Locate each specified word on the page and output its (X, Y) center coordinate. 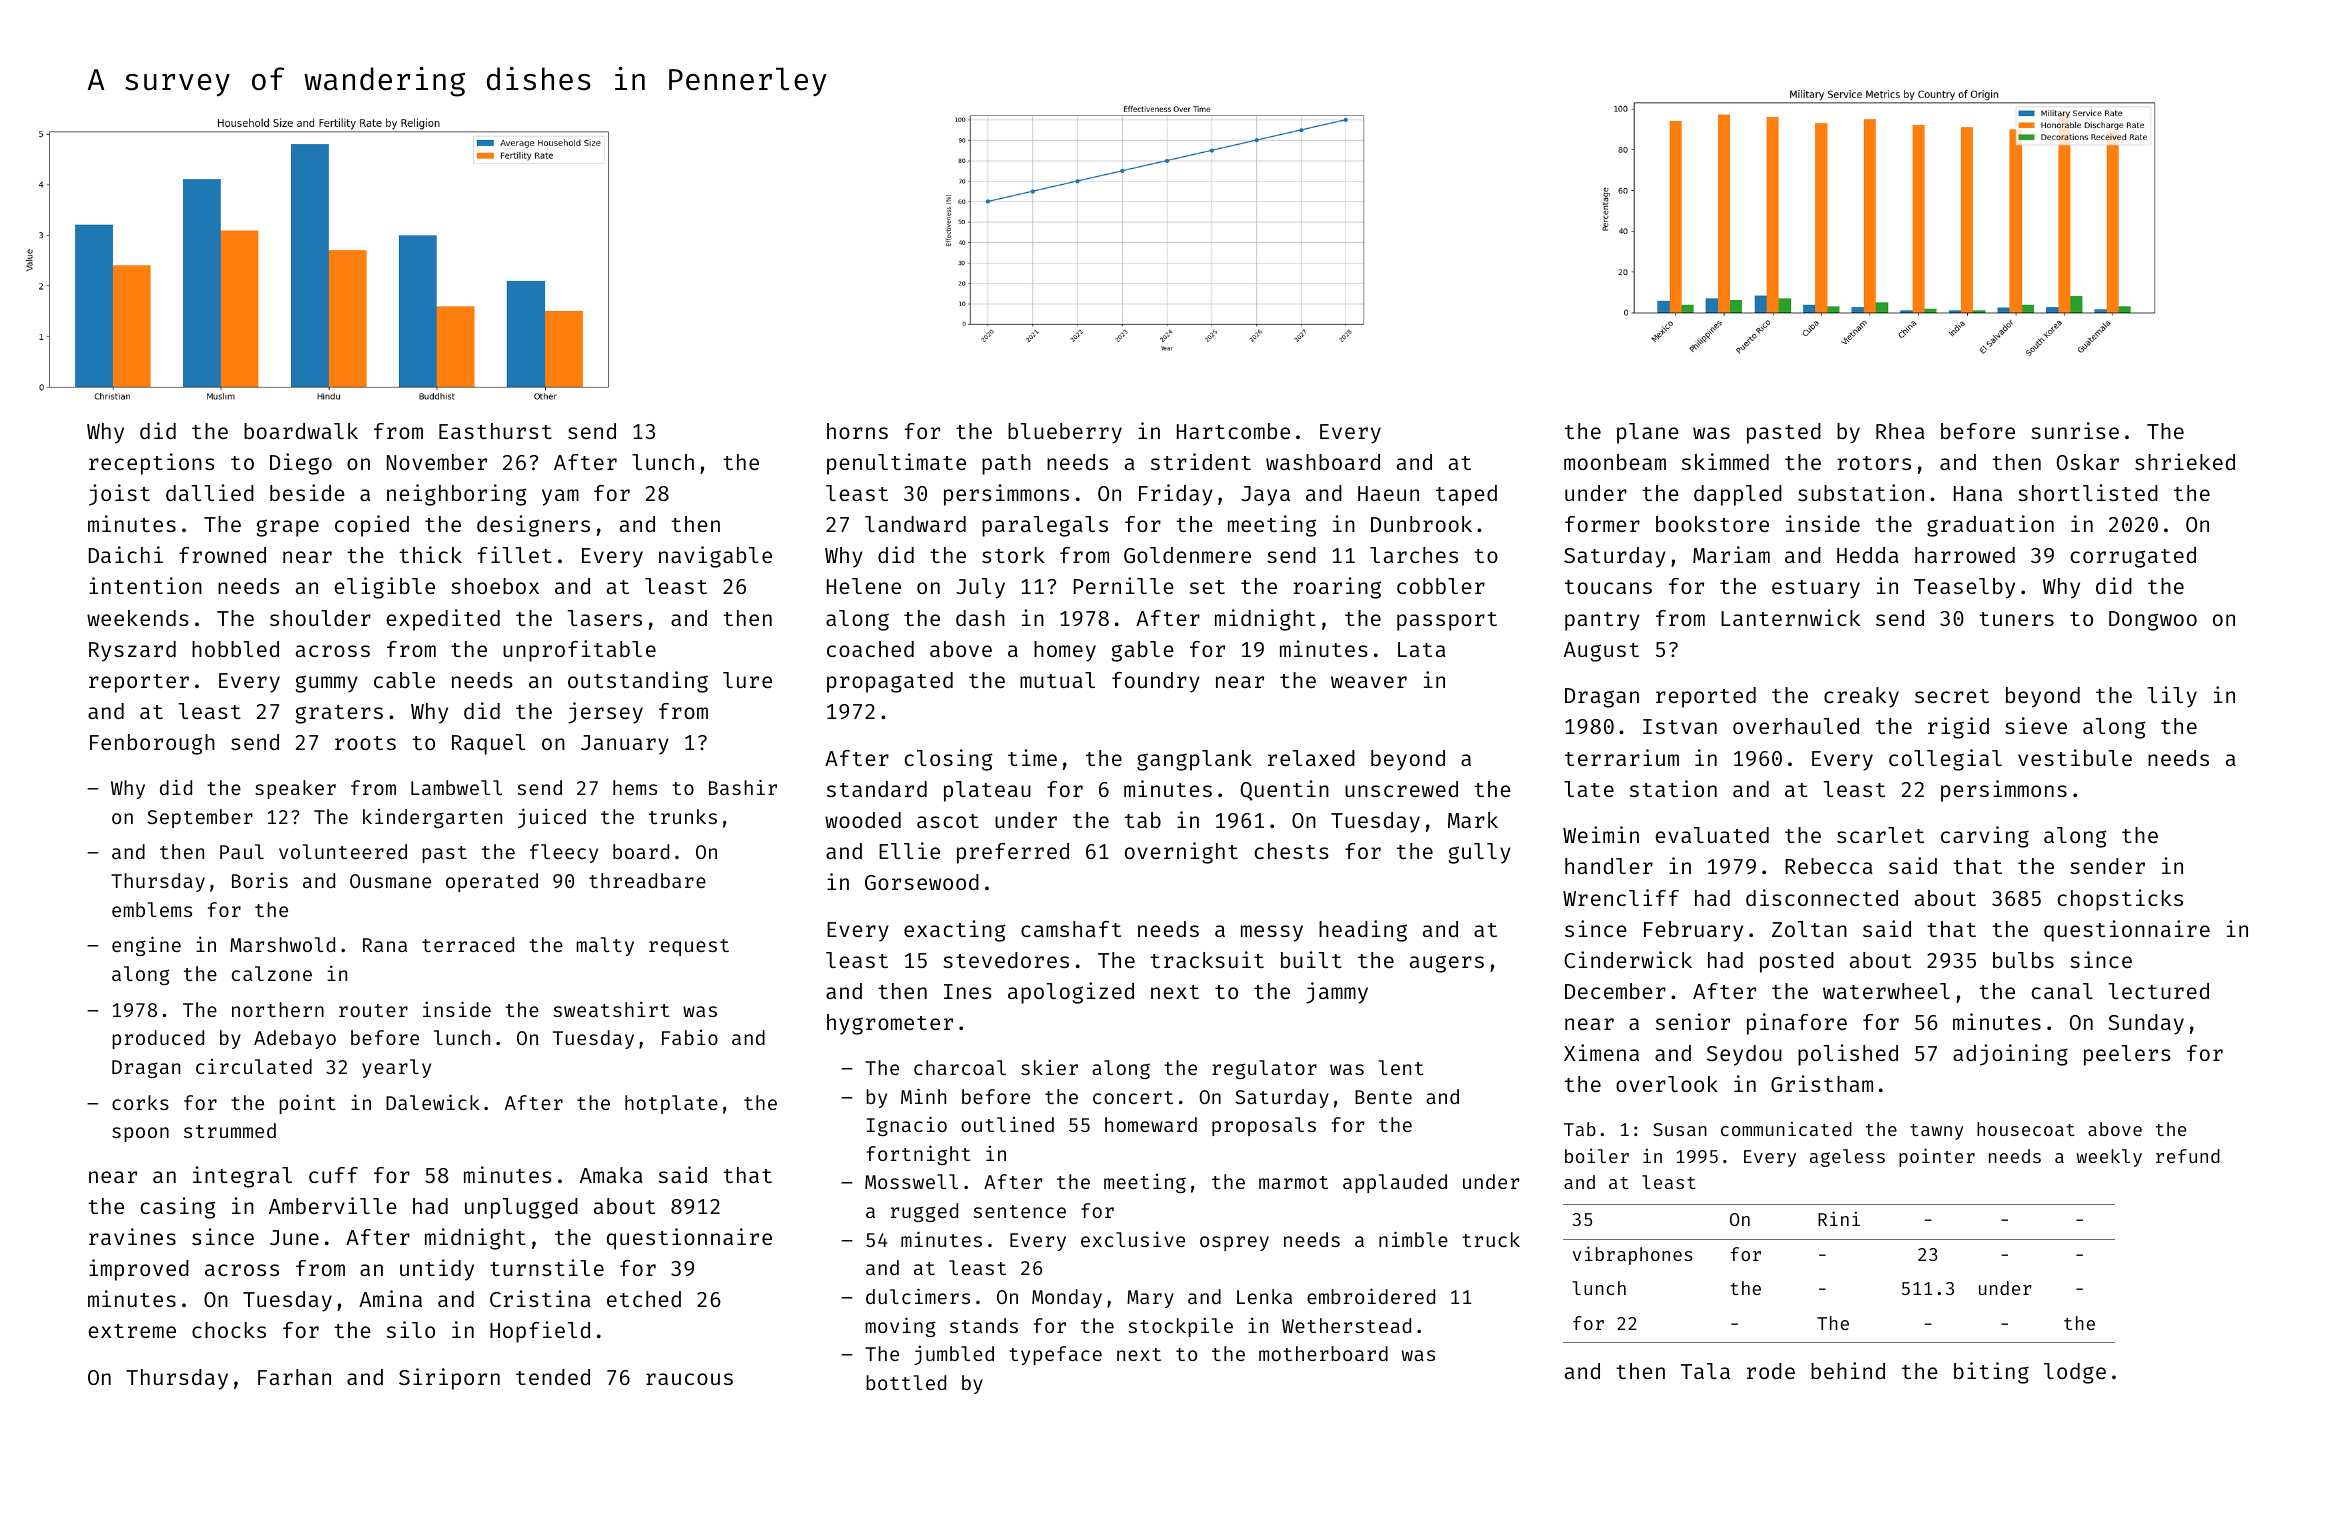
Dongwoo (2153, 621)
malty (605, 946)
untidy (437, 1270)
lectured (2159, 991)
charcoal (960, 1067)
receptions (151, 464)
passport (1447, 621)
